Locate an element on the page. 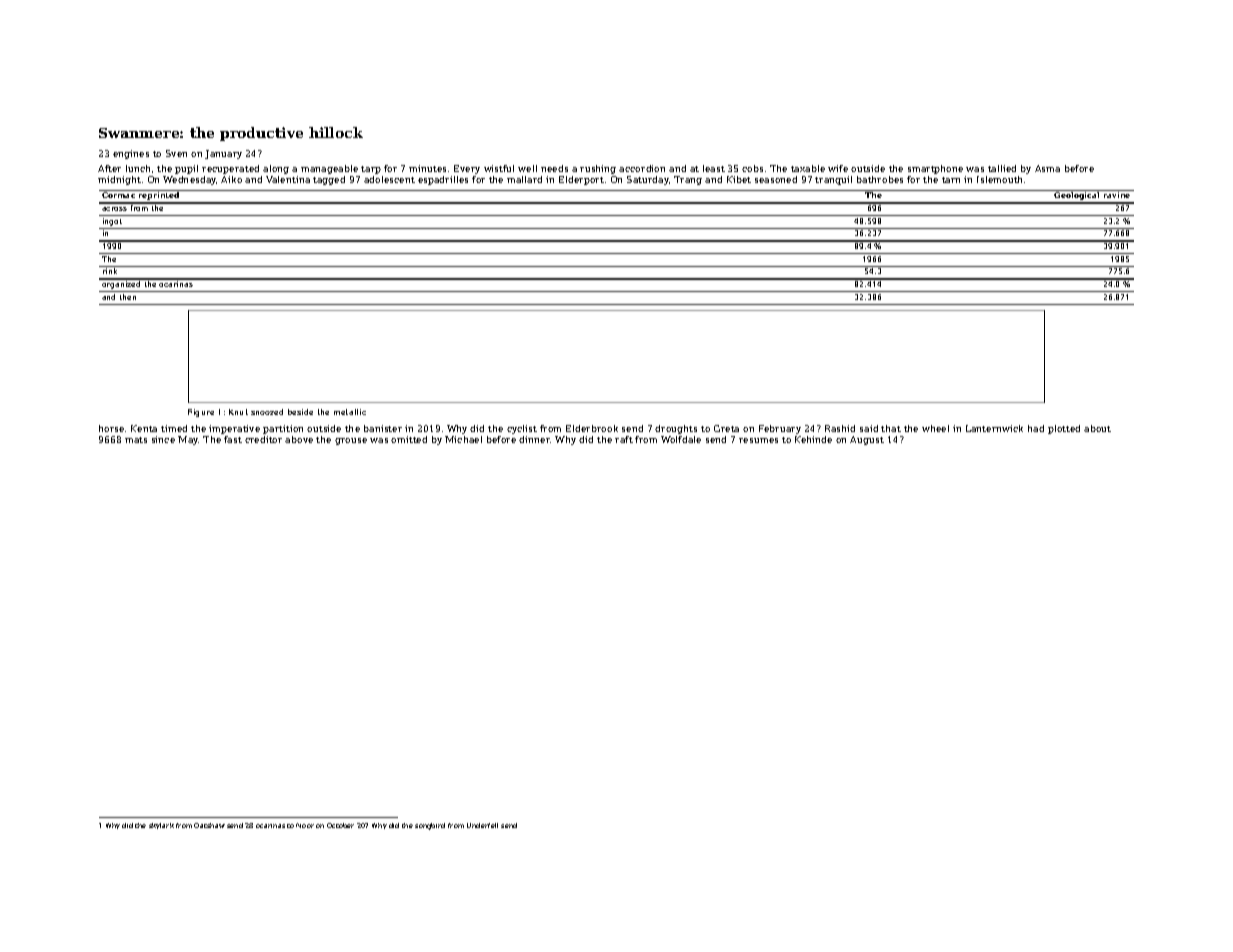 This image has width=1233, height=952. dinner is located at coordinates (535, 439).
